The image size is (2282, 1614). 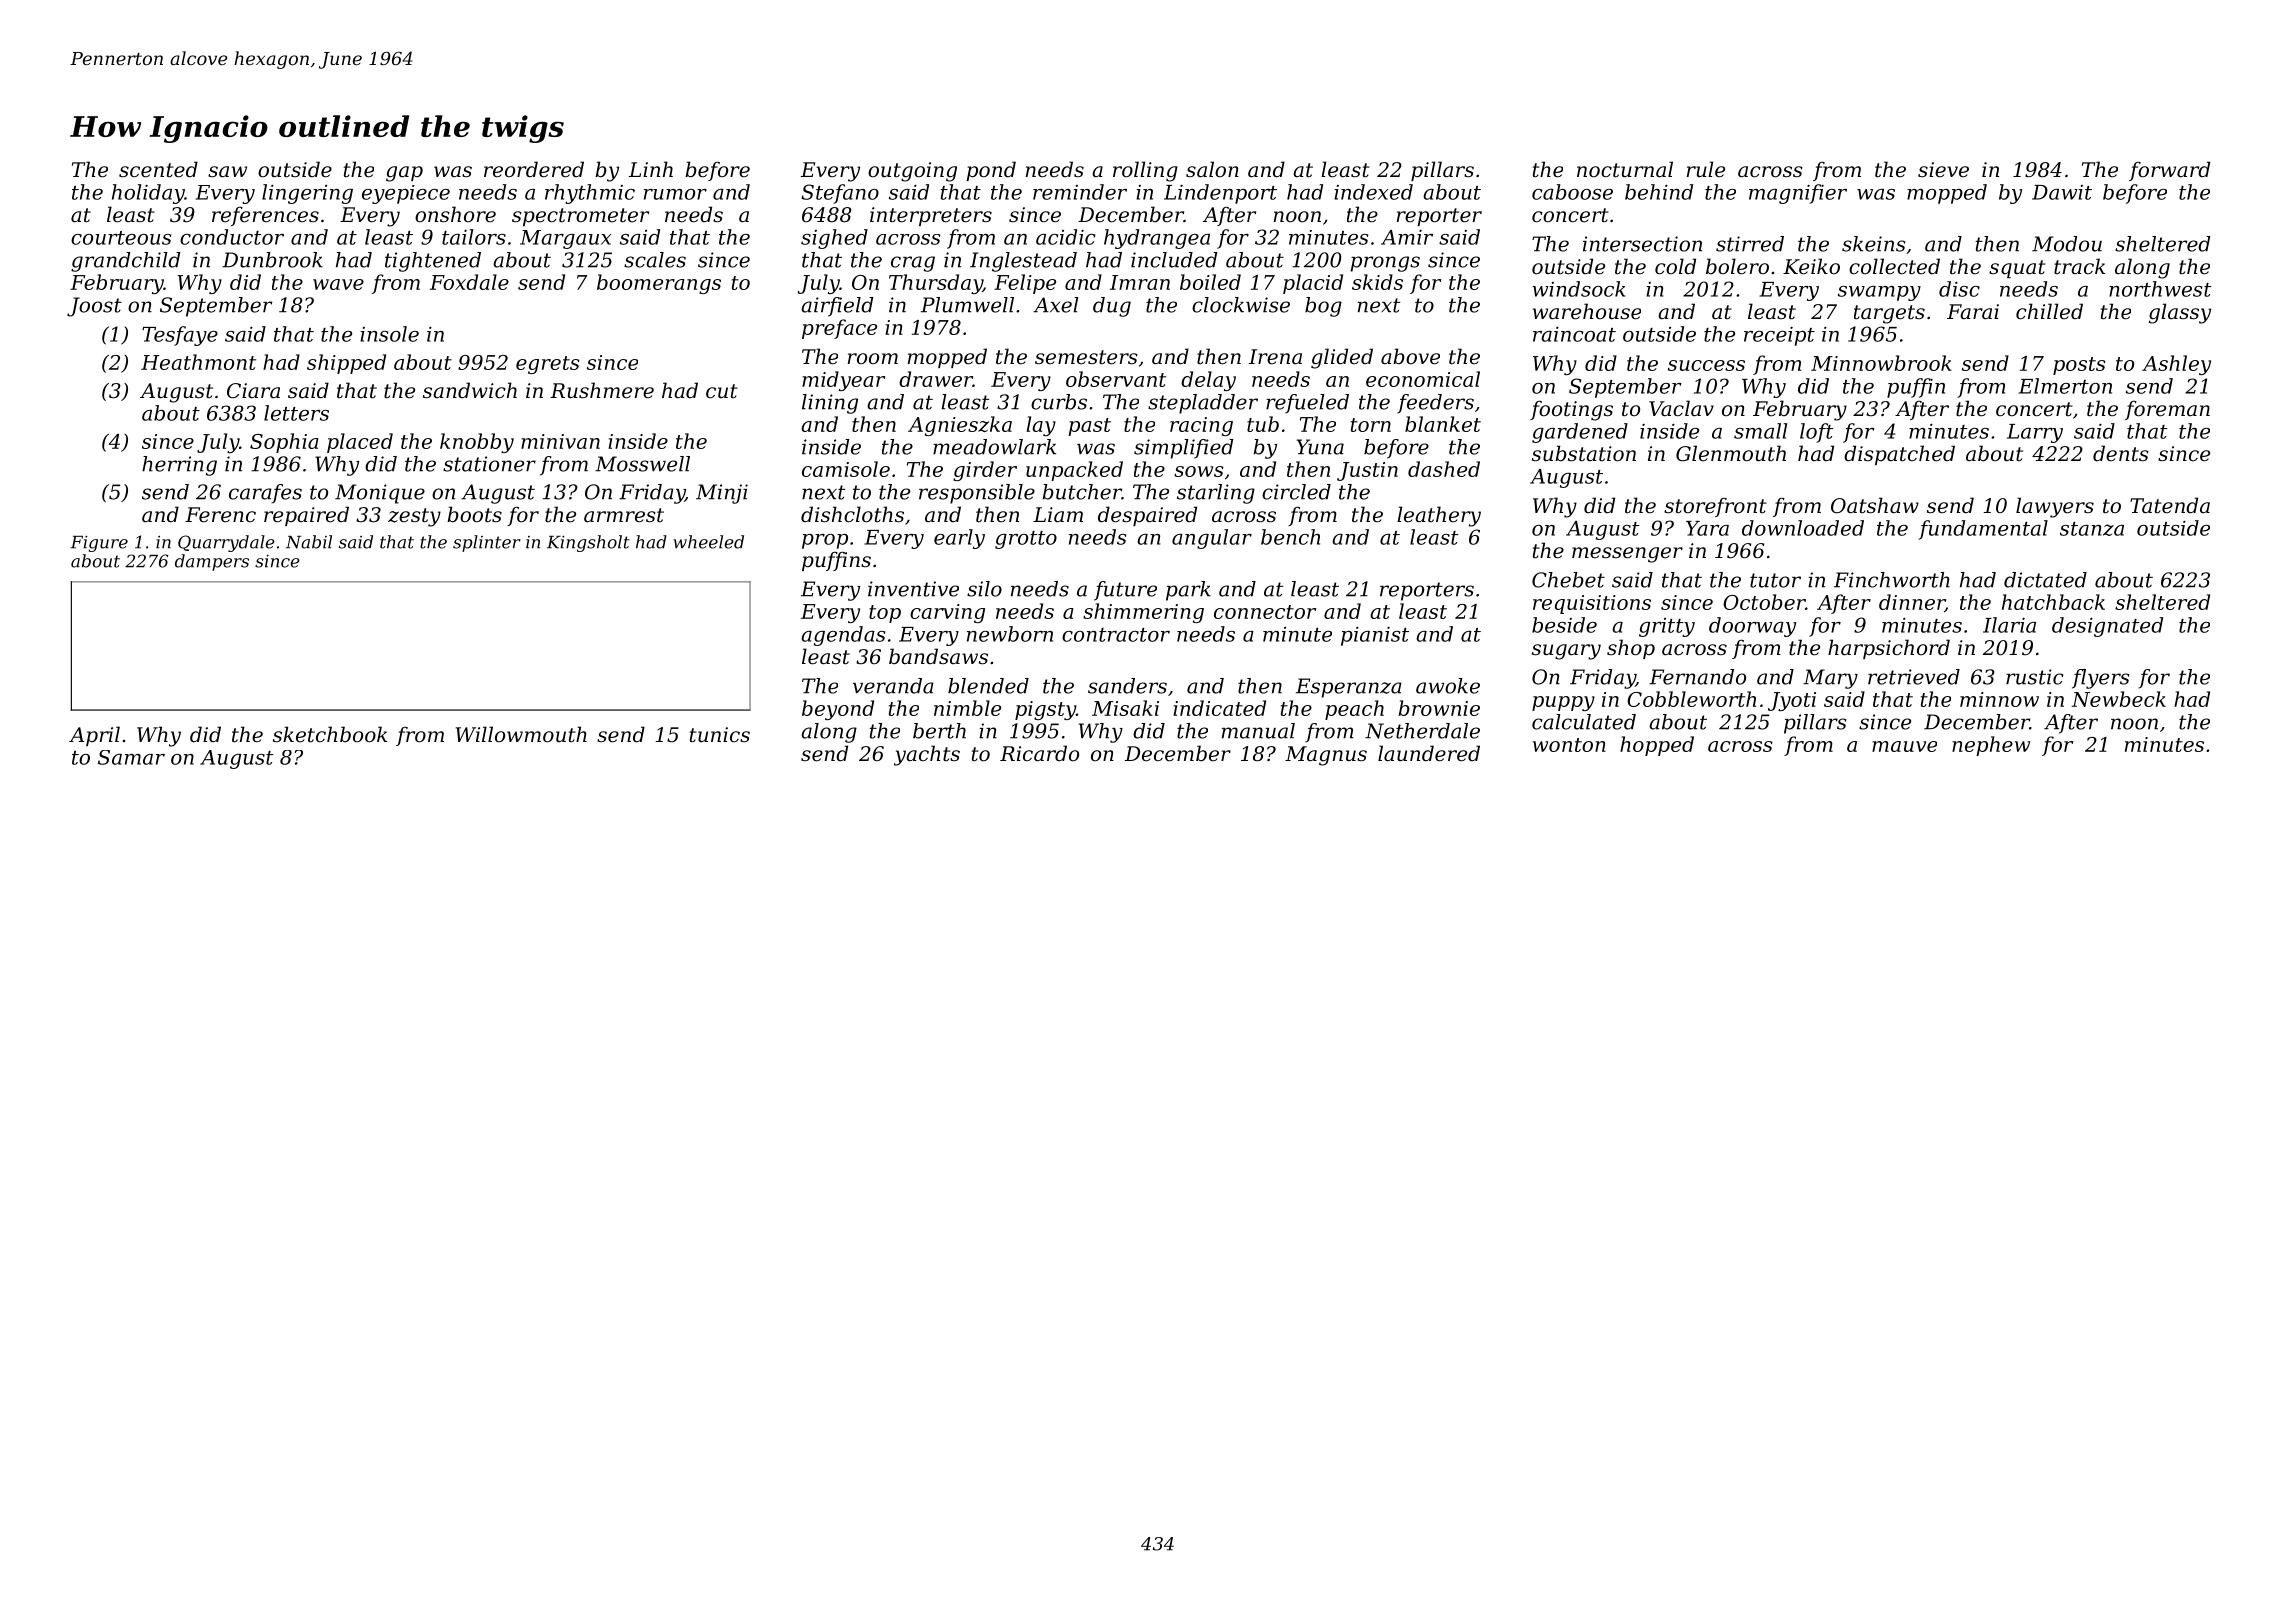 What do you see at coordinates (1627, 555) in the document?
I see `messenger` at bounding box center [1627, 555].
